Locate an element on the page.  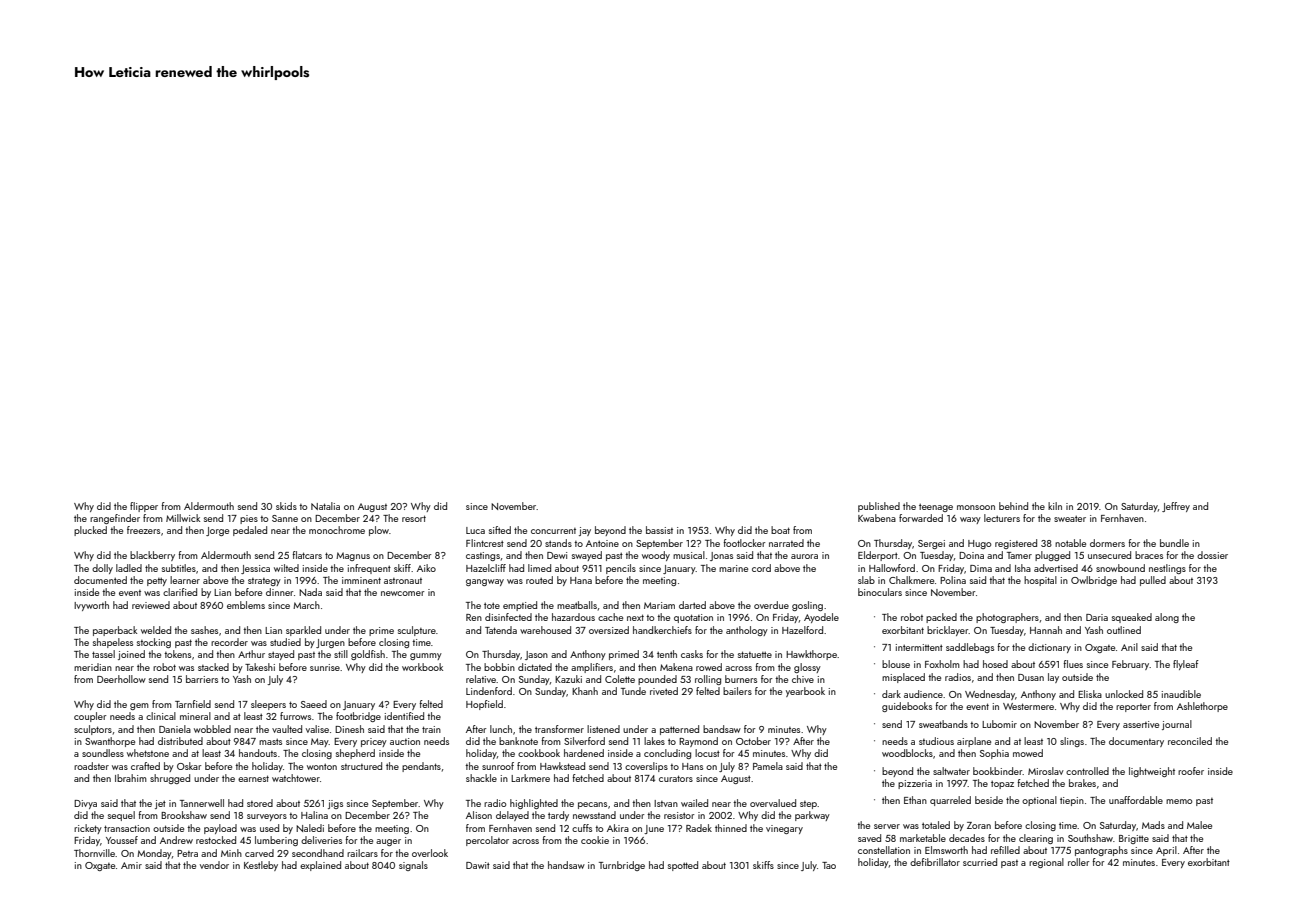
clarified is located at coordinates (180, 592).
